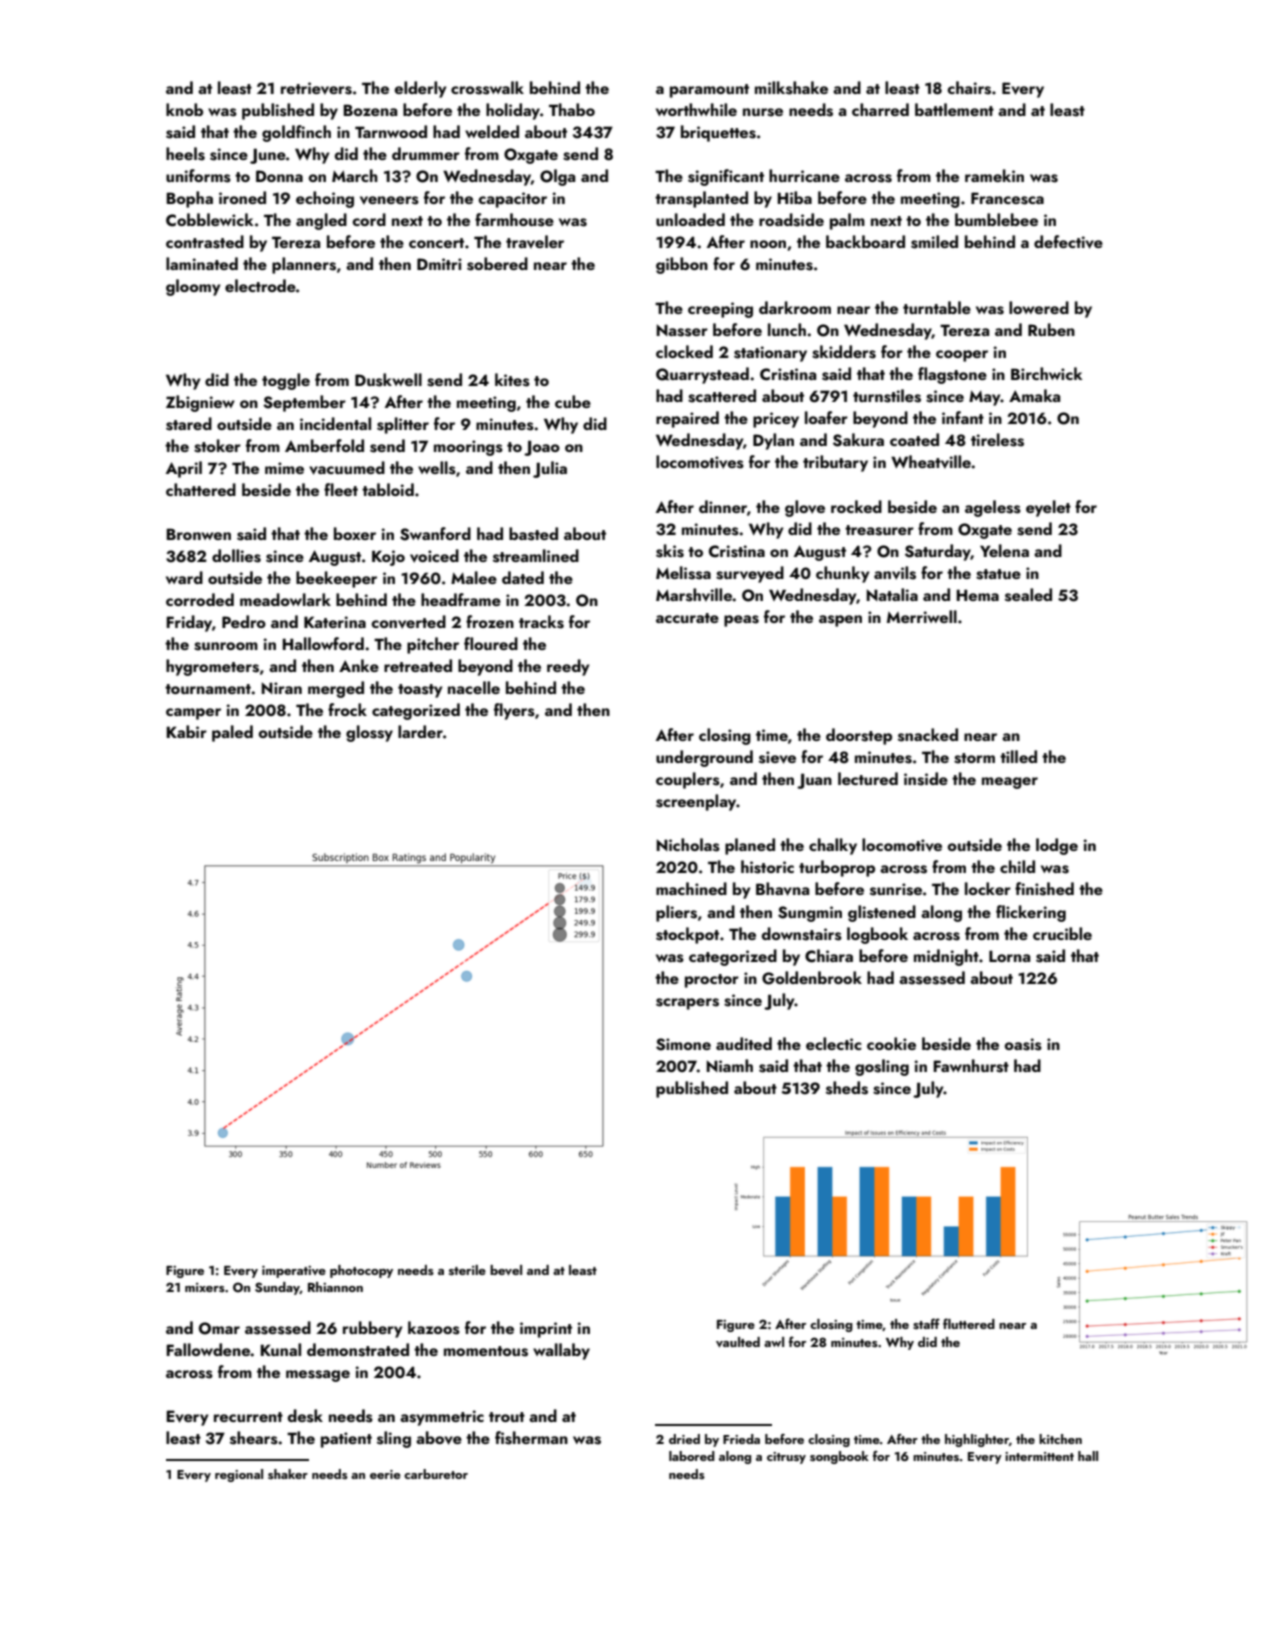  I want to click on repaired, so click(687, 419).
